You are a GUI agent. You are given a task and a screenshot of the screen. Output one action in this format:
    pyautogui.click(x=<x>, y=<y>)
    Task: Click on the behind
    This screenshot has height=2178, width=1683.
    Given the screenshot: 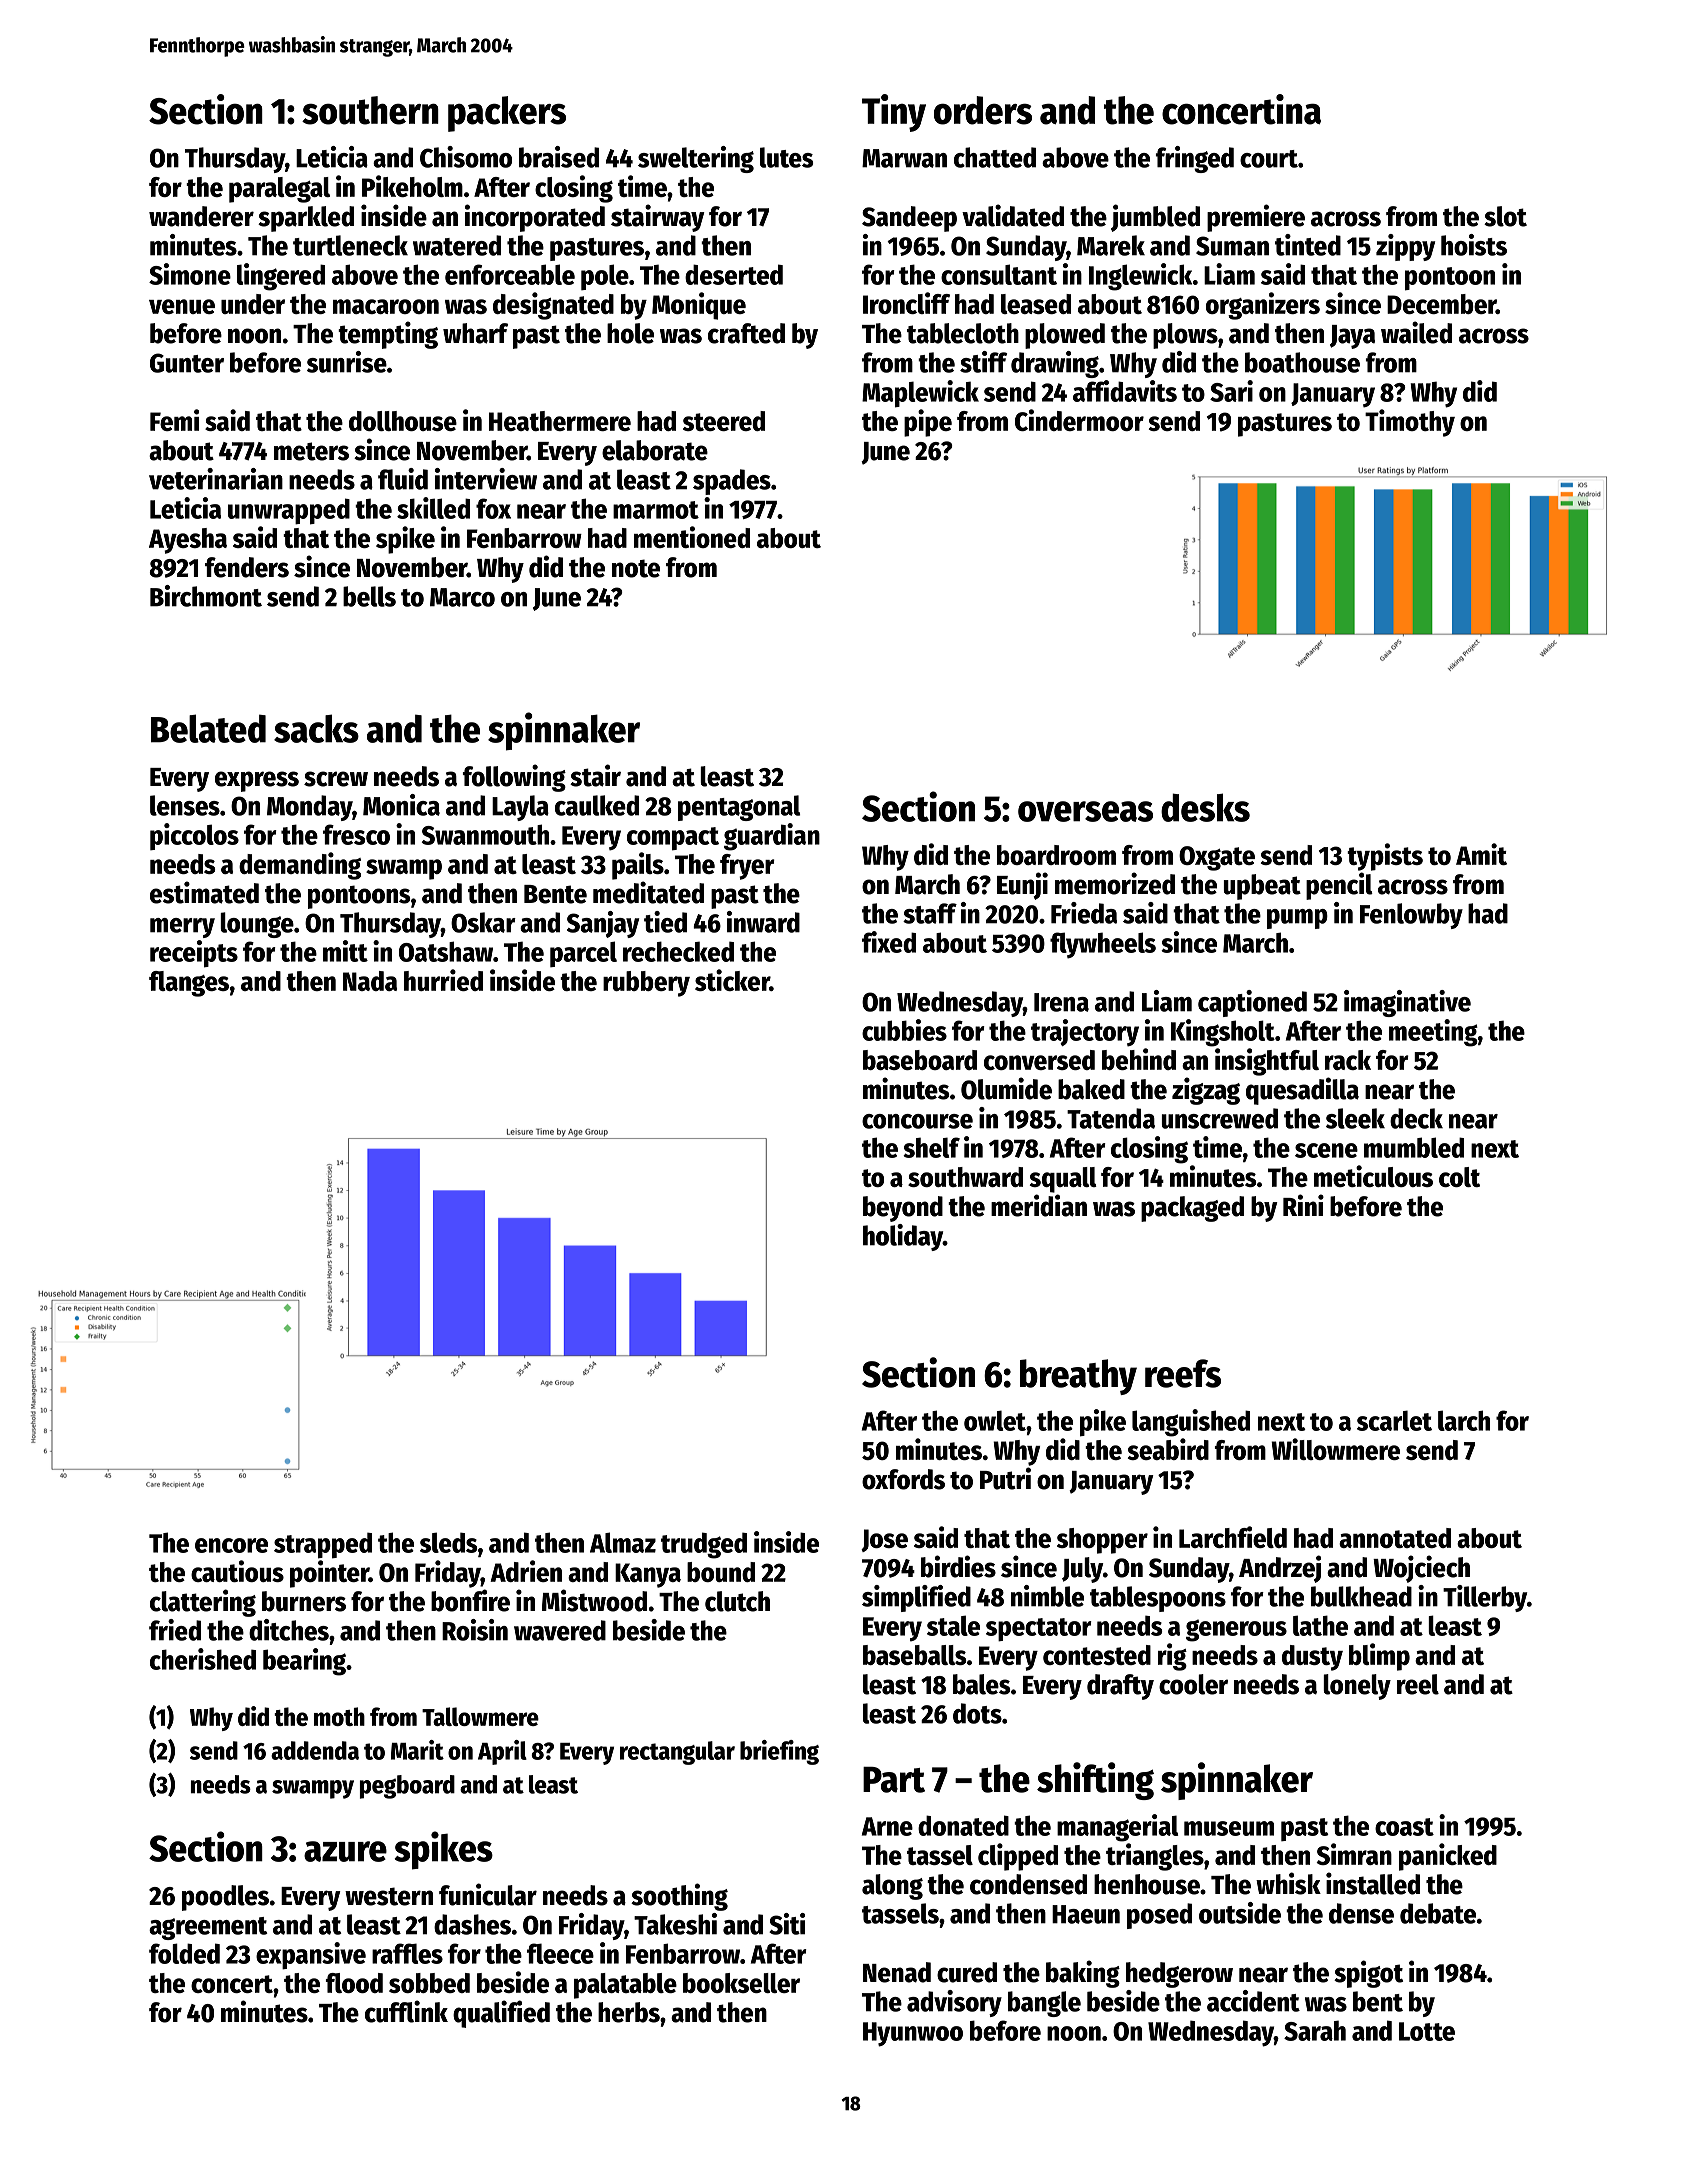 What is the action you would take?
    pyautogui.click(x=1139, y=1059)
